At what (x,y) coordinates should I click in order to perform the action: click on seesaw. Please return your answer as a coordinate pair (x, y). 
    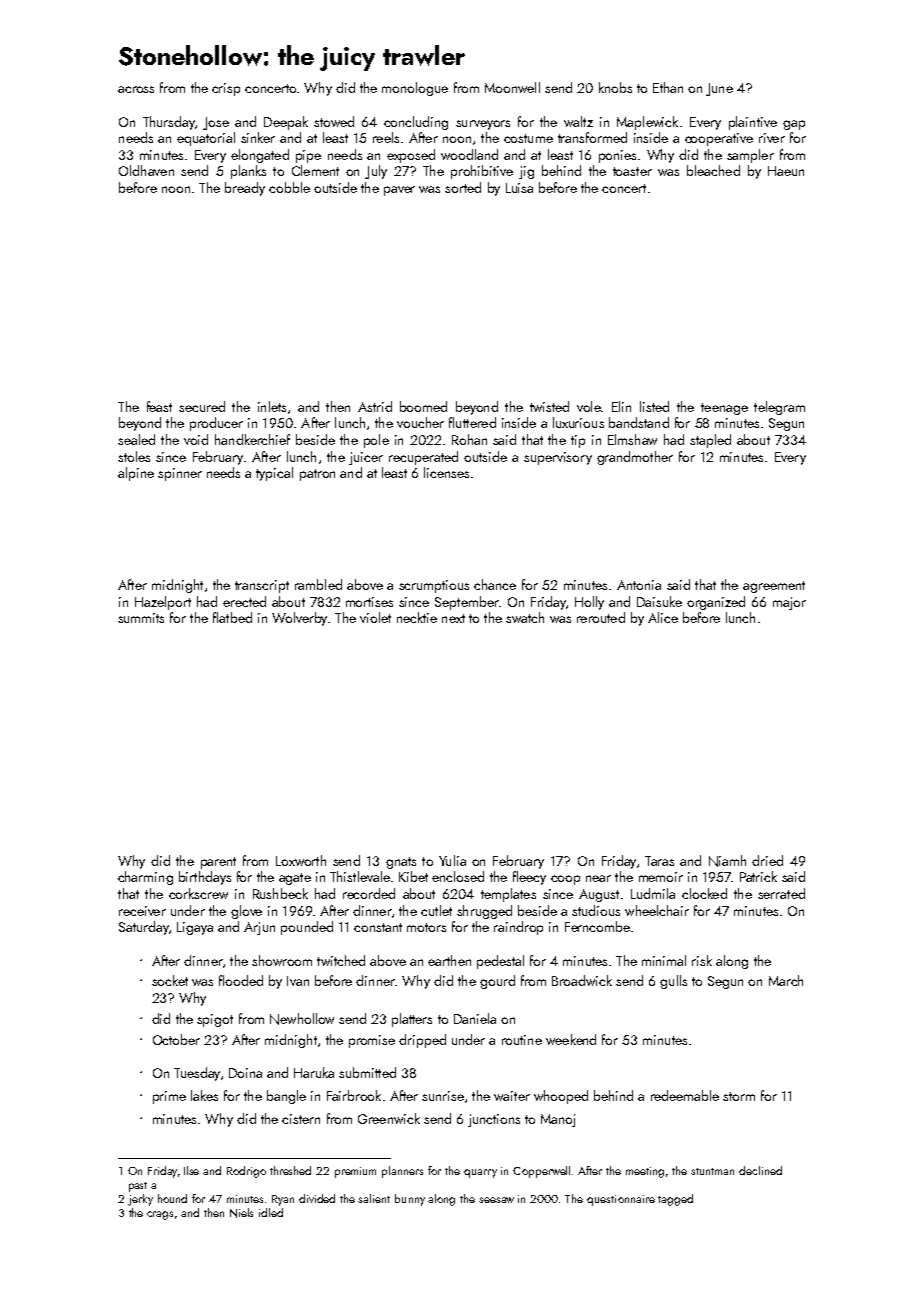
    Looking at the image, I should click on (496, 1200).
